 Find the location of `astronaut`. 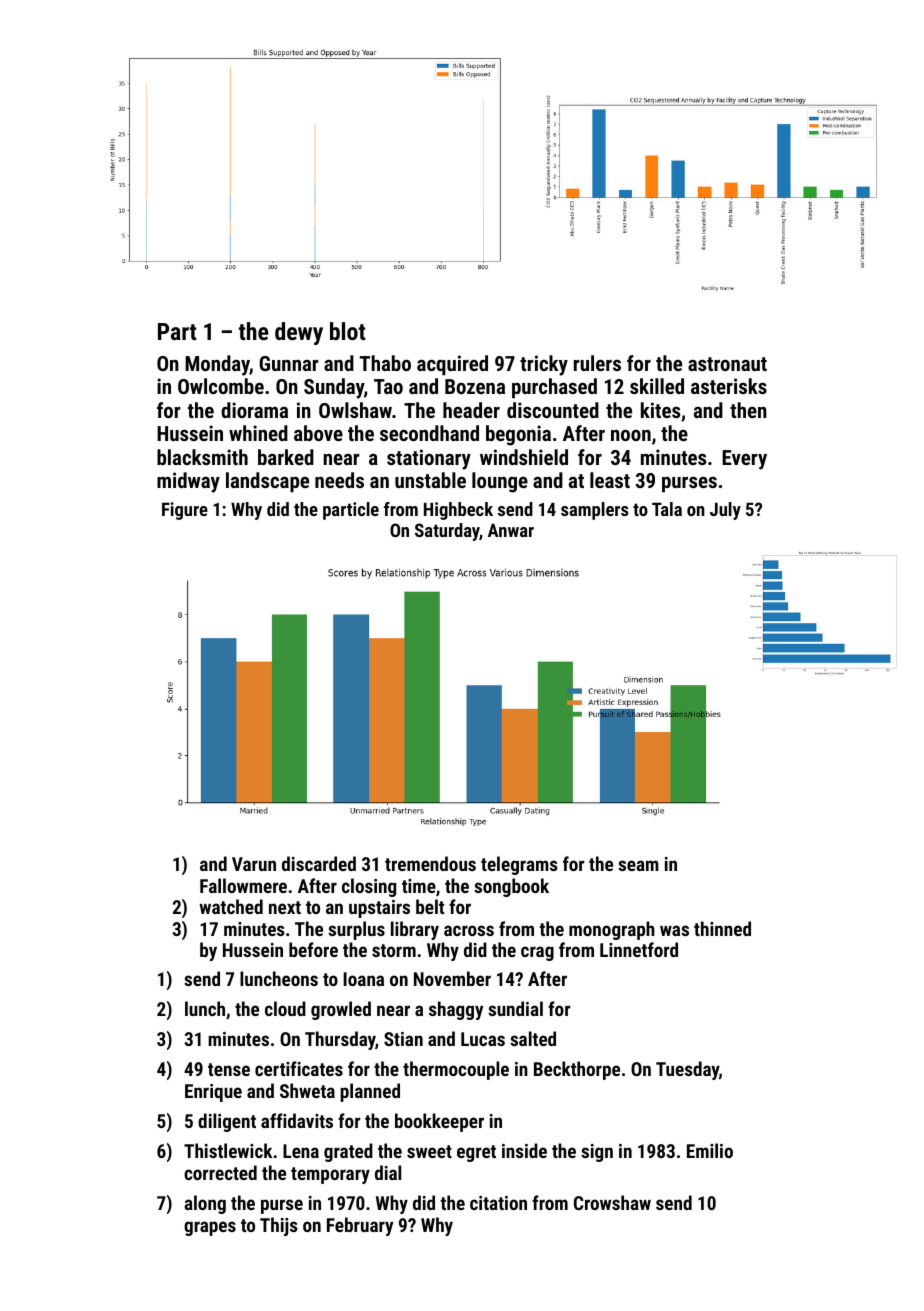

astronaut is located at coordinates (727, 364).
